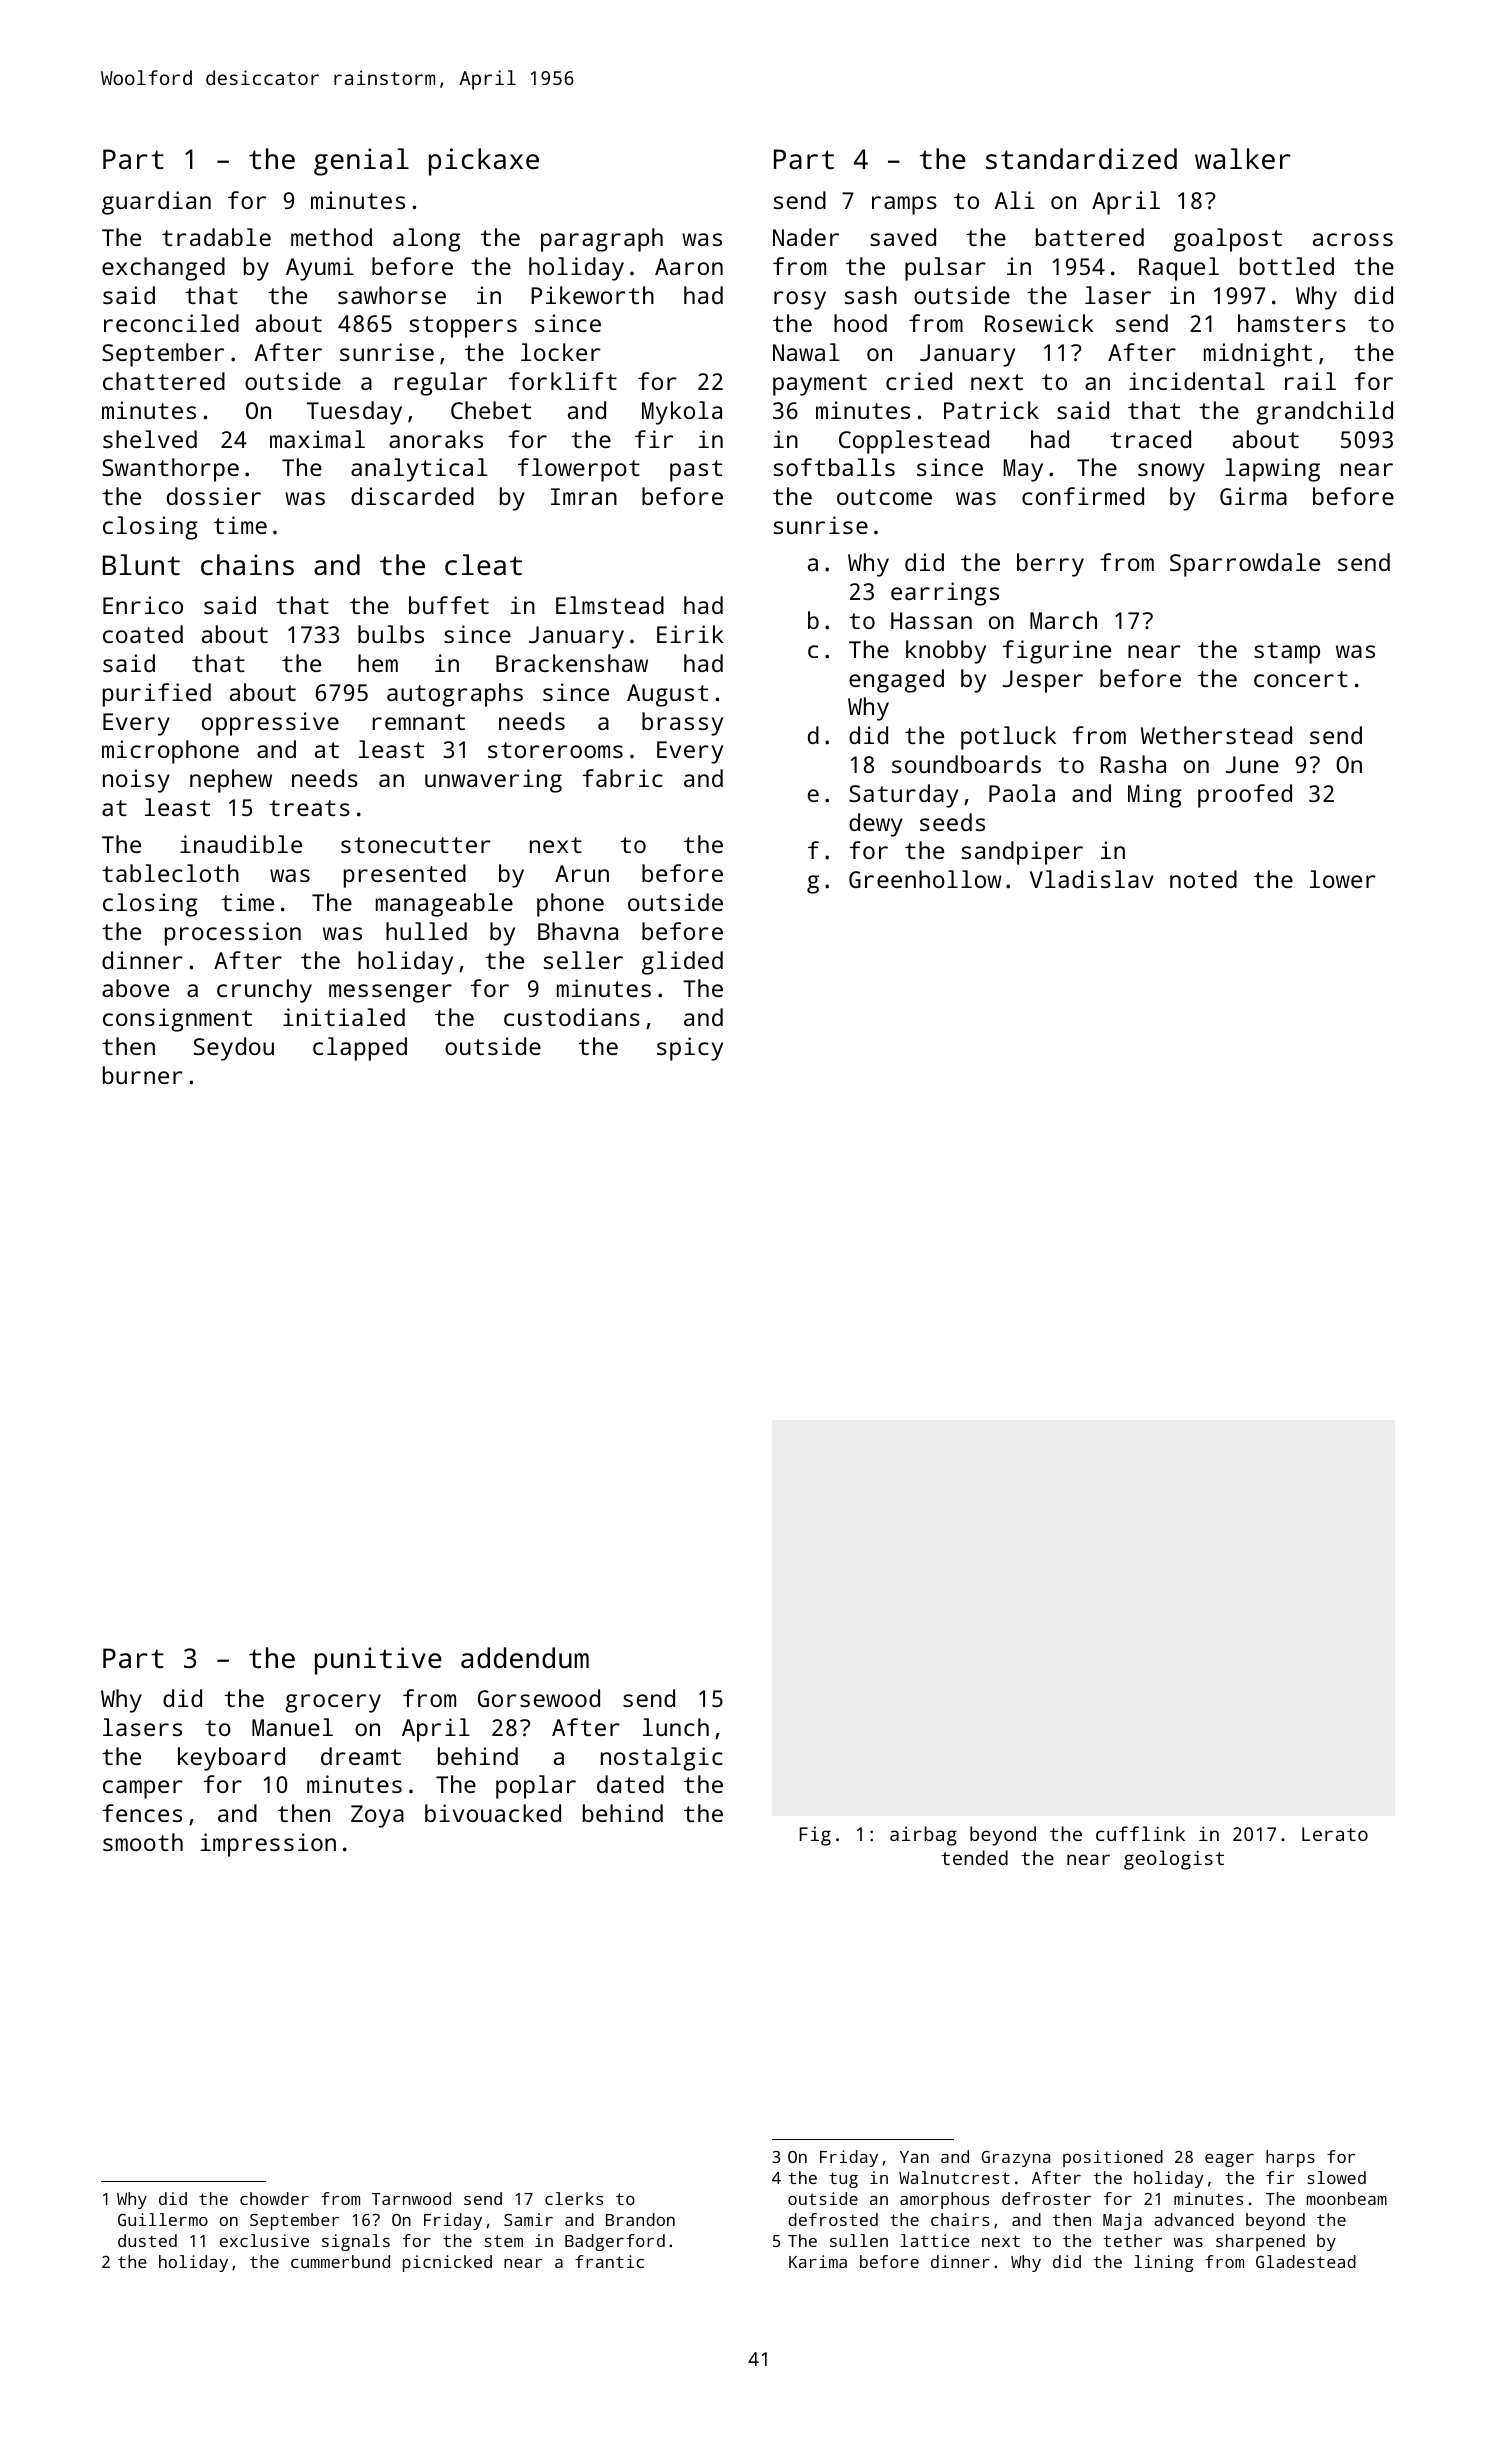  I want to click on Karima, so click(818, 2261).
